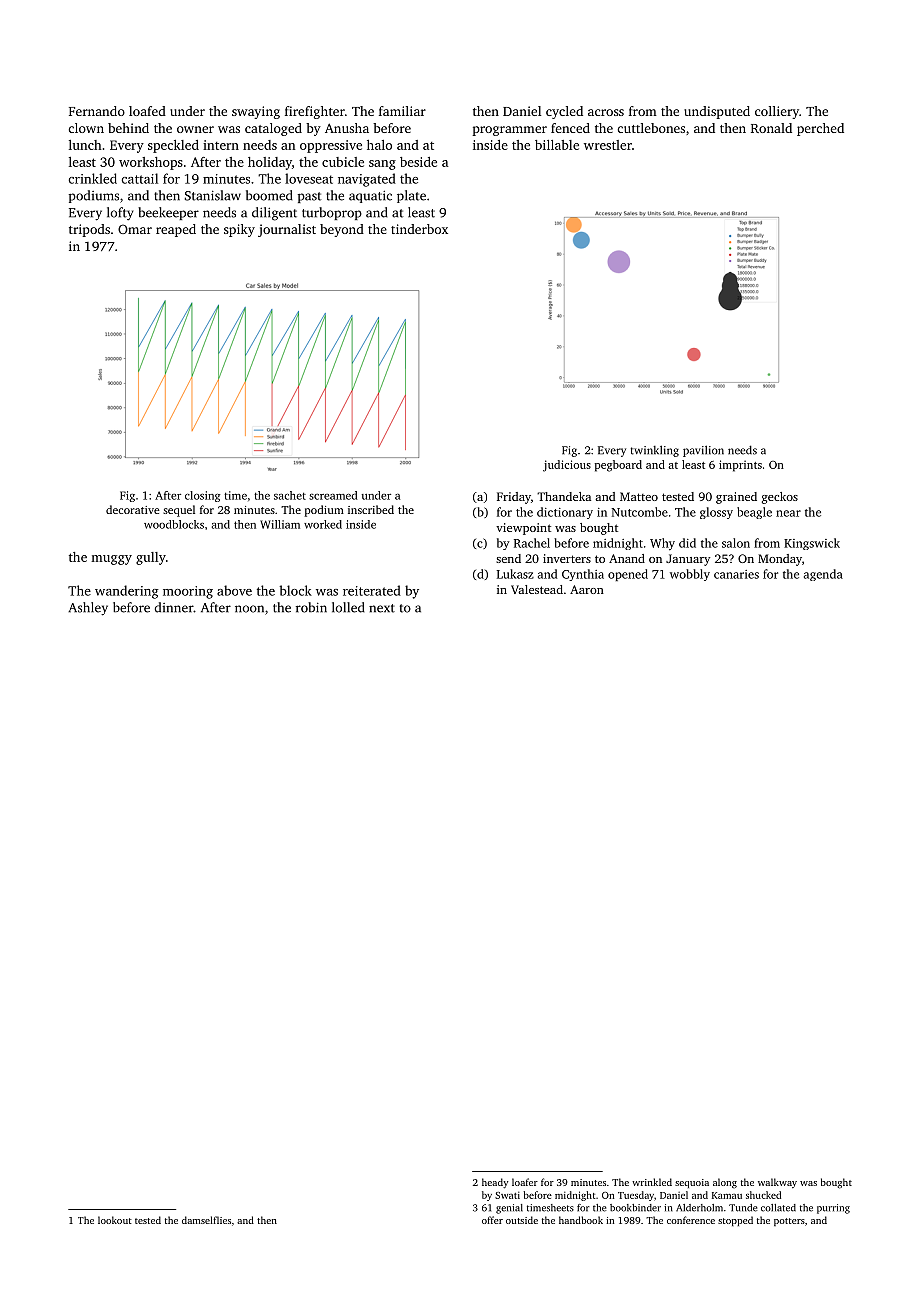  Describe the element at coordinates (823, 575) in the image. I see `agenda` at that location.
